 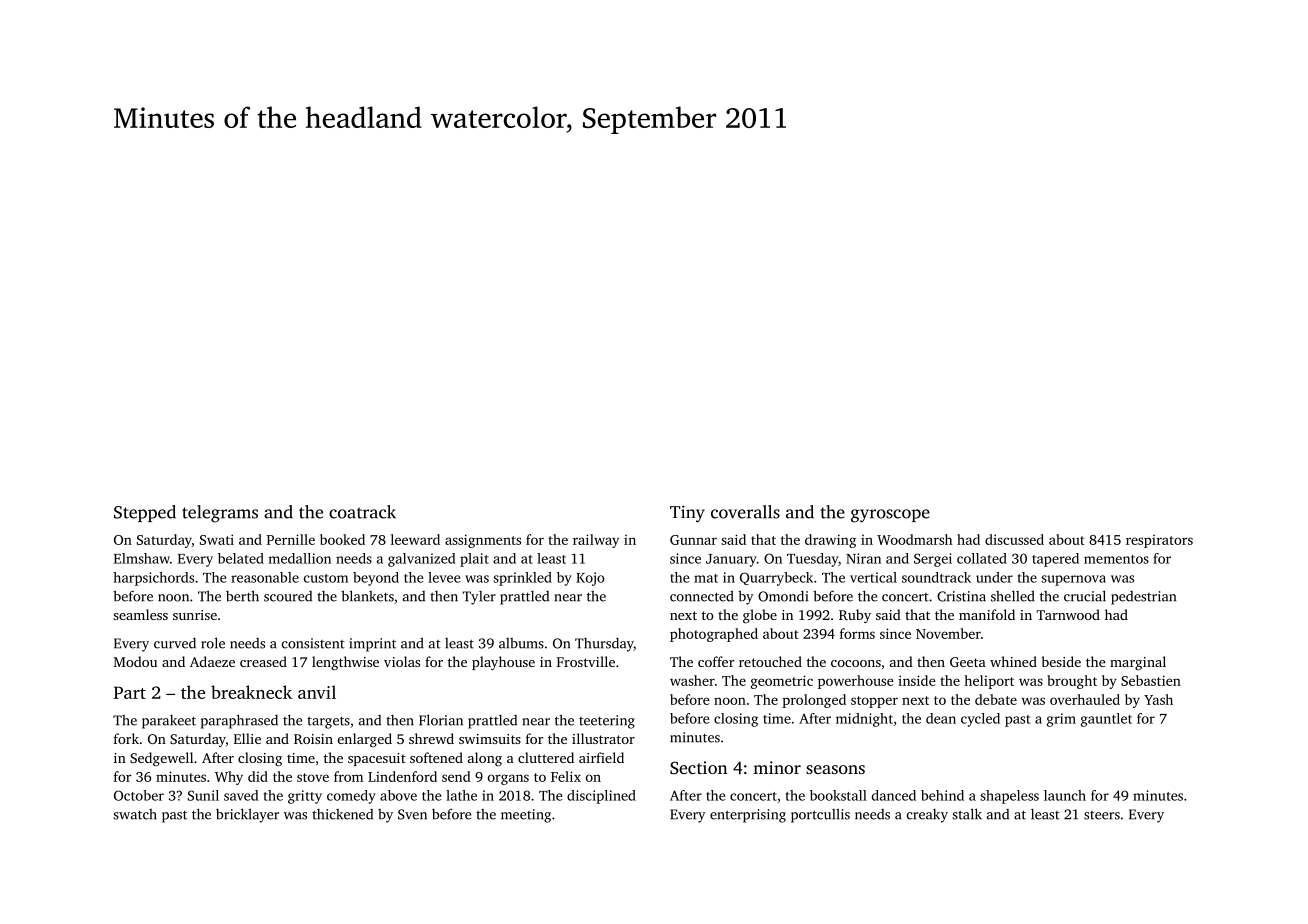 I want to click on sunrise, so click(x=195, y=615).
